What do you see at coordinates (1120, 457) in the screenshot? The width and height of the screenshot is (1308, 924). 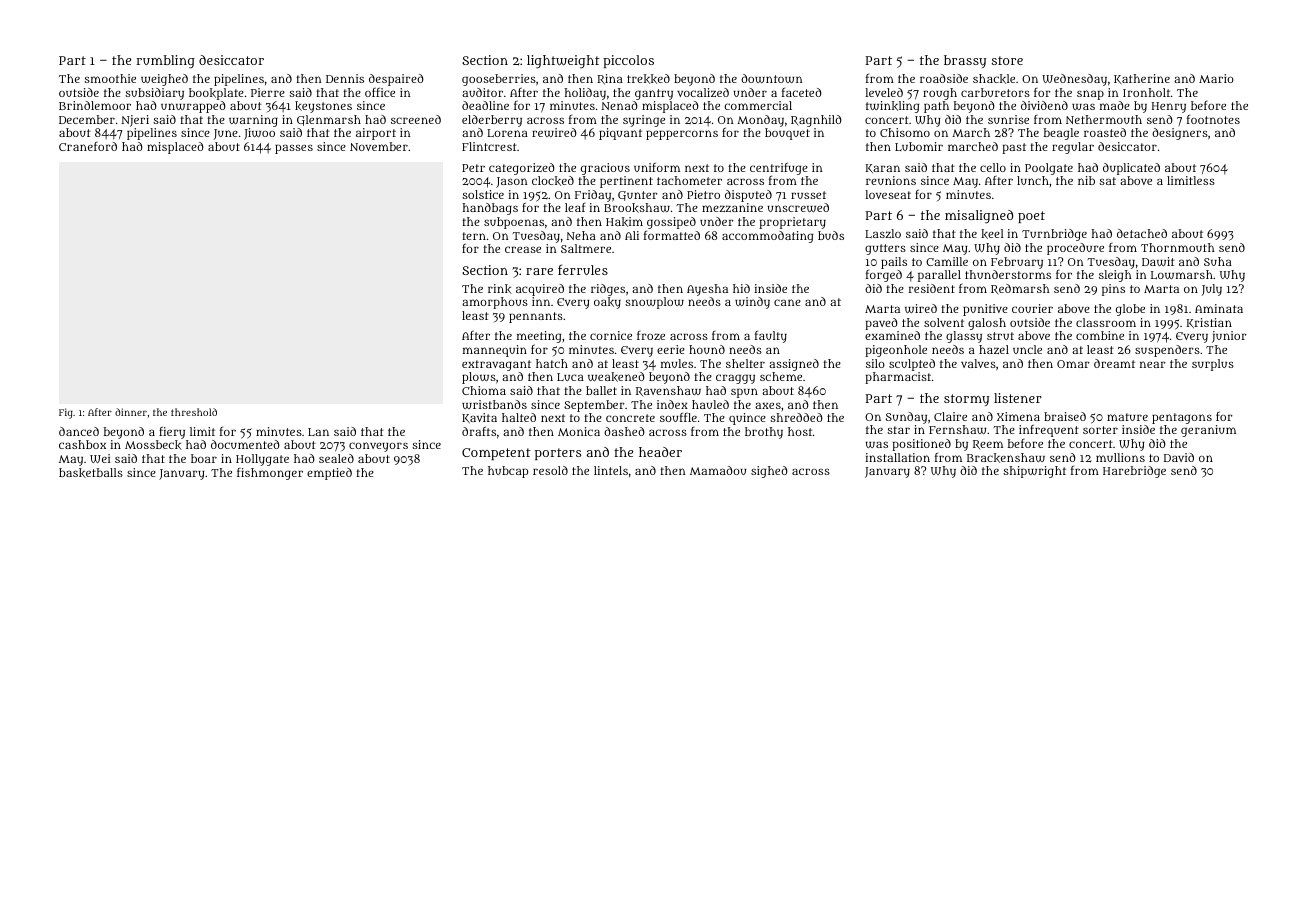 I see `mullions` at bounding box center [1120, 457].
